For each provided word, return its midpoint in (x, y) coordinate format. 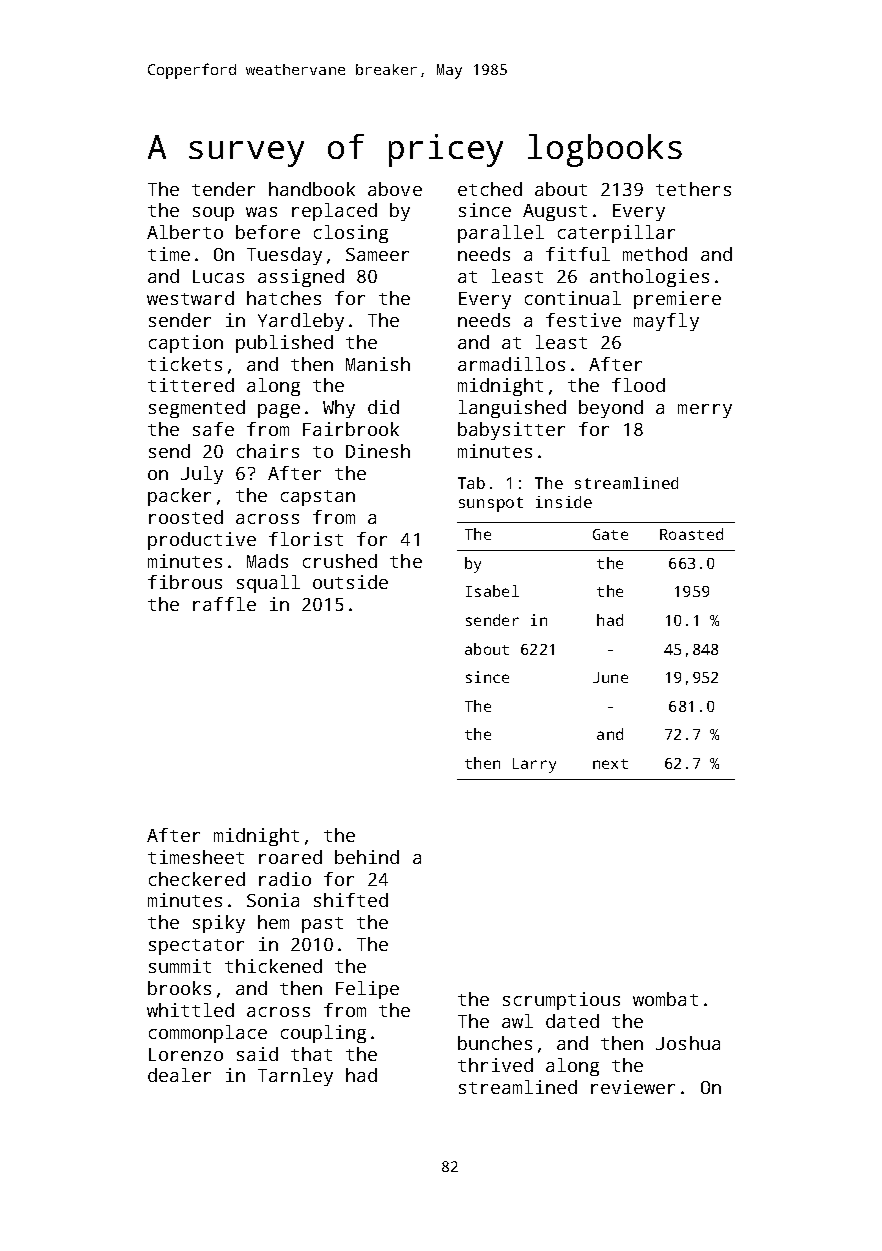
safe (213, 429)
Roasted (691, 534)
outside (350, 582)
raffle (224, 604)
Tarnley (295, 1077)
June (610, 677)
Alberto (185, 232)
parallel (501, 234)
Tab (471, 483)
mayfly (666, 322)
